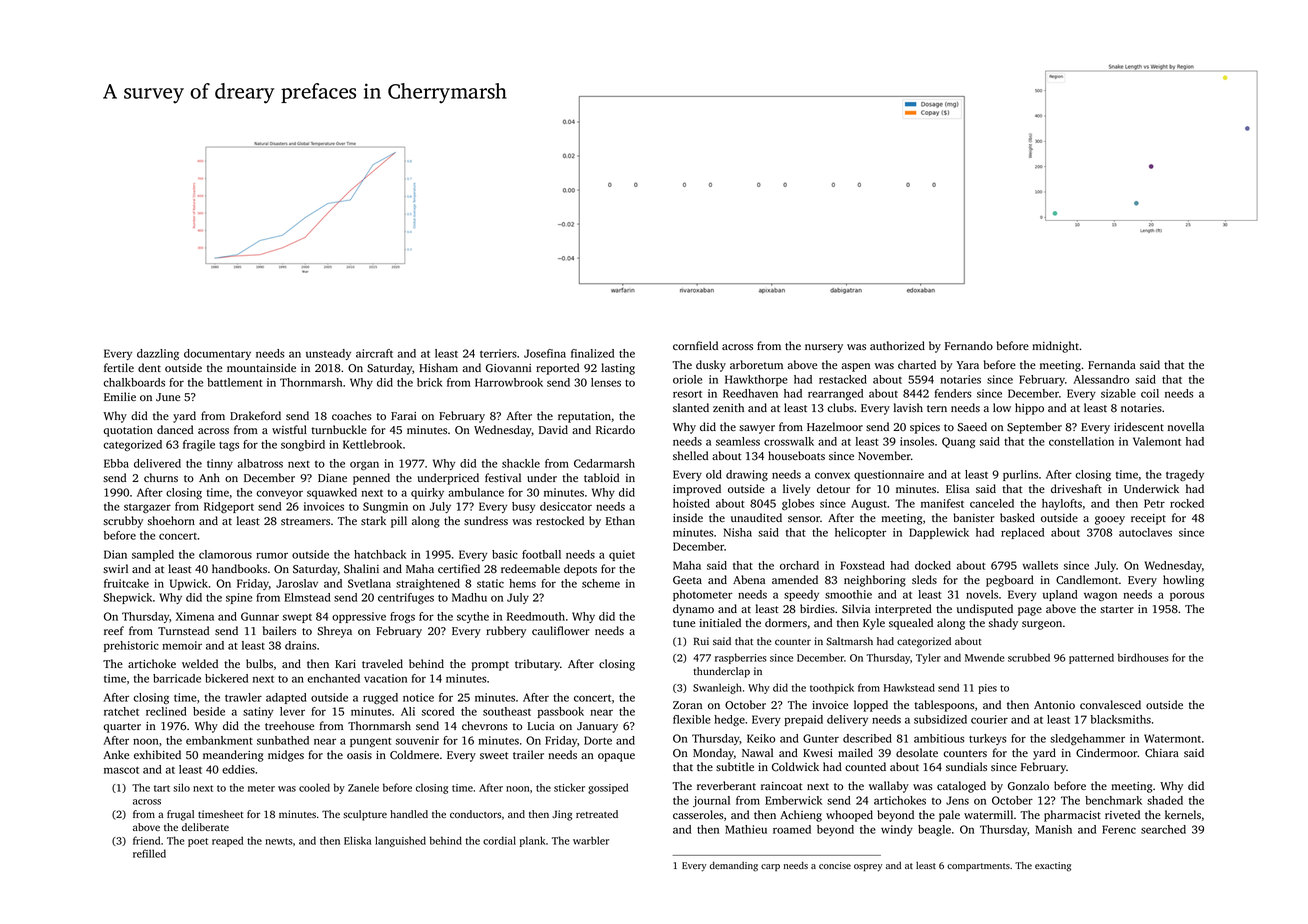 Image resolution: width=1308 pixels, height=924 pixels. I want to click on desolate, so click(917, 752).
